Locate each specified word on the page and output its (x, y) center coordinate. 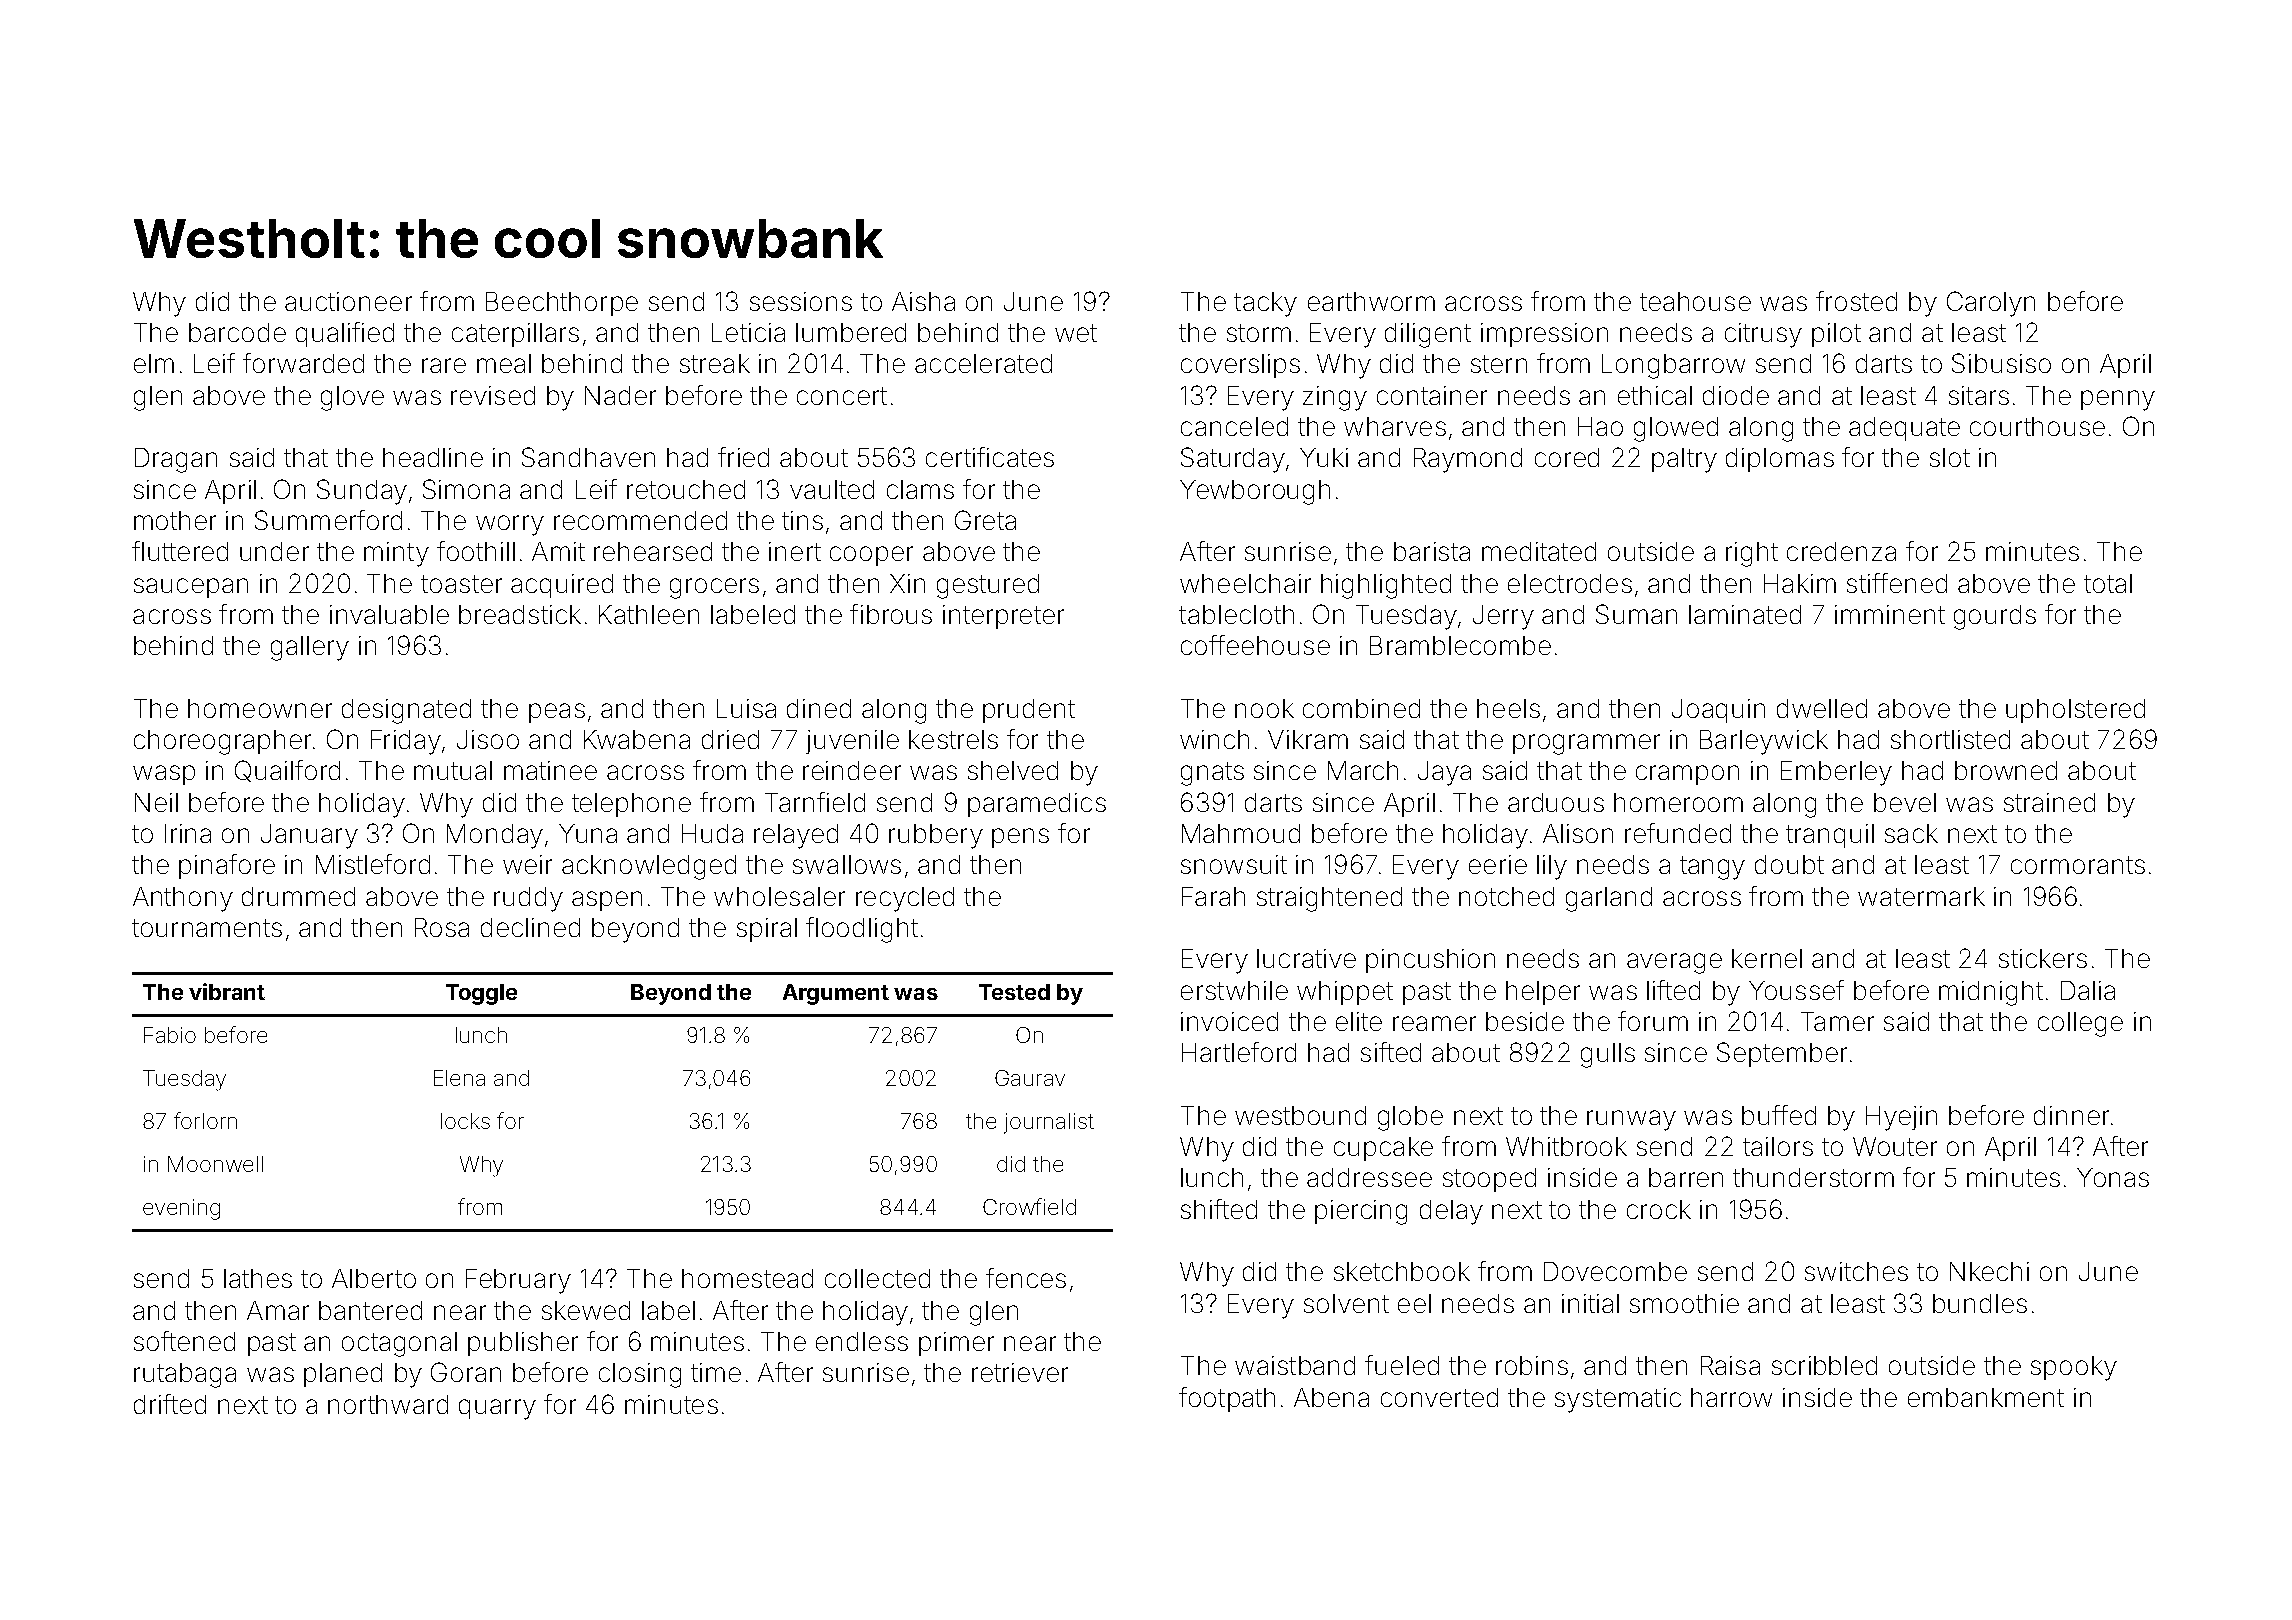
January (309, 836)
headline (433, 457)
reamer (1434, 1023)
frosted (1856, 301)
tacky (1265, 304)
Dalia (2088, 990)
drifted (170, 1404)
